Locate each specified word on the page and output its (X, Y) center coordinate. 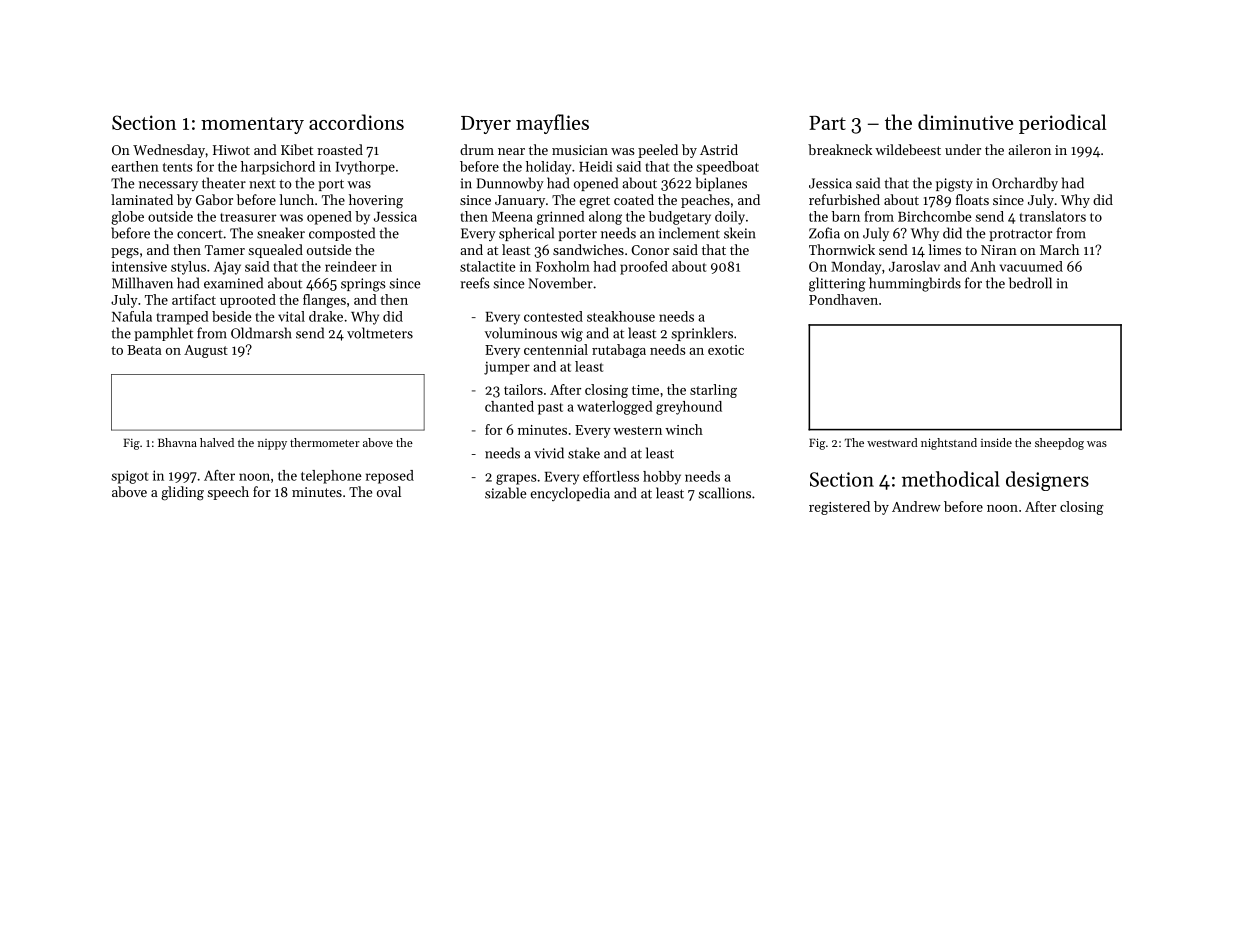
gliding (182, 493)
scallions (724, 493)
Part (827, 123)
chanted (509, 406)
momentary (252, 125)
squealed (275, 251)
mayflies (552, 124)
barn (846, 216)
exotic (726, 350)
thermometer (325, 442)
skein (740, 233)
